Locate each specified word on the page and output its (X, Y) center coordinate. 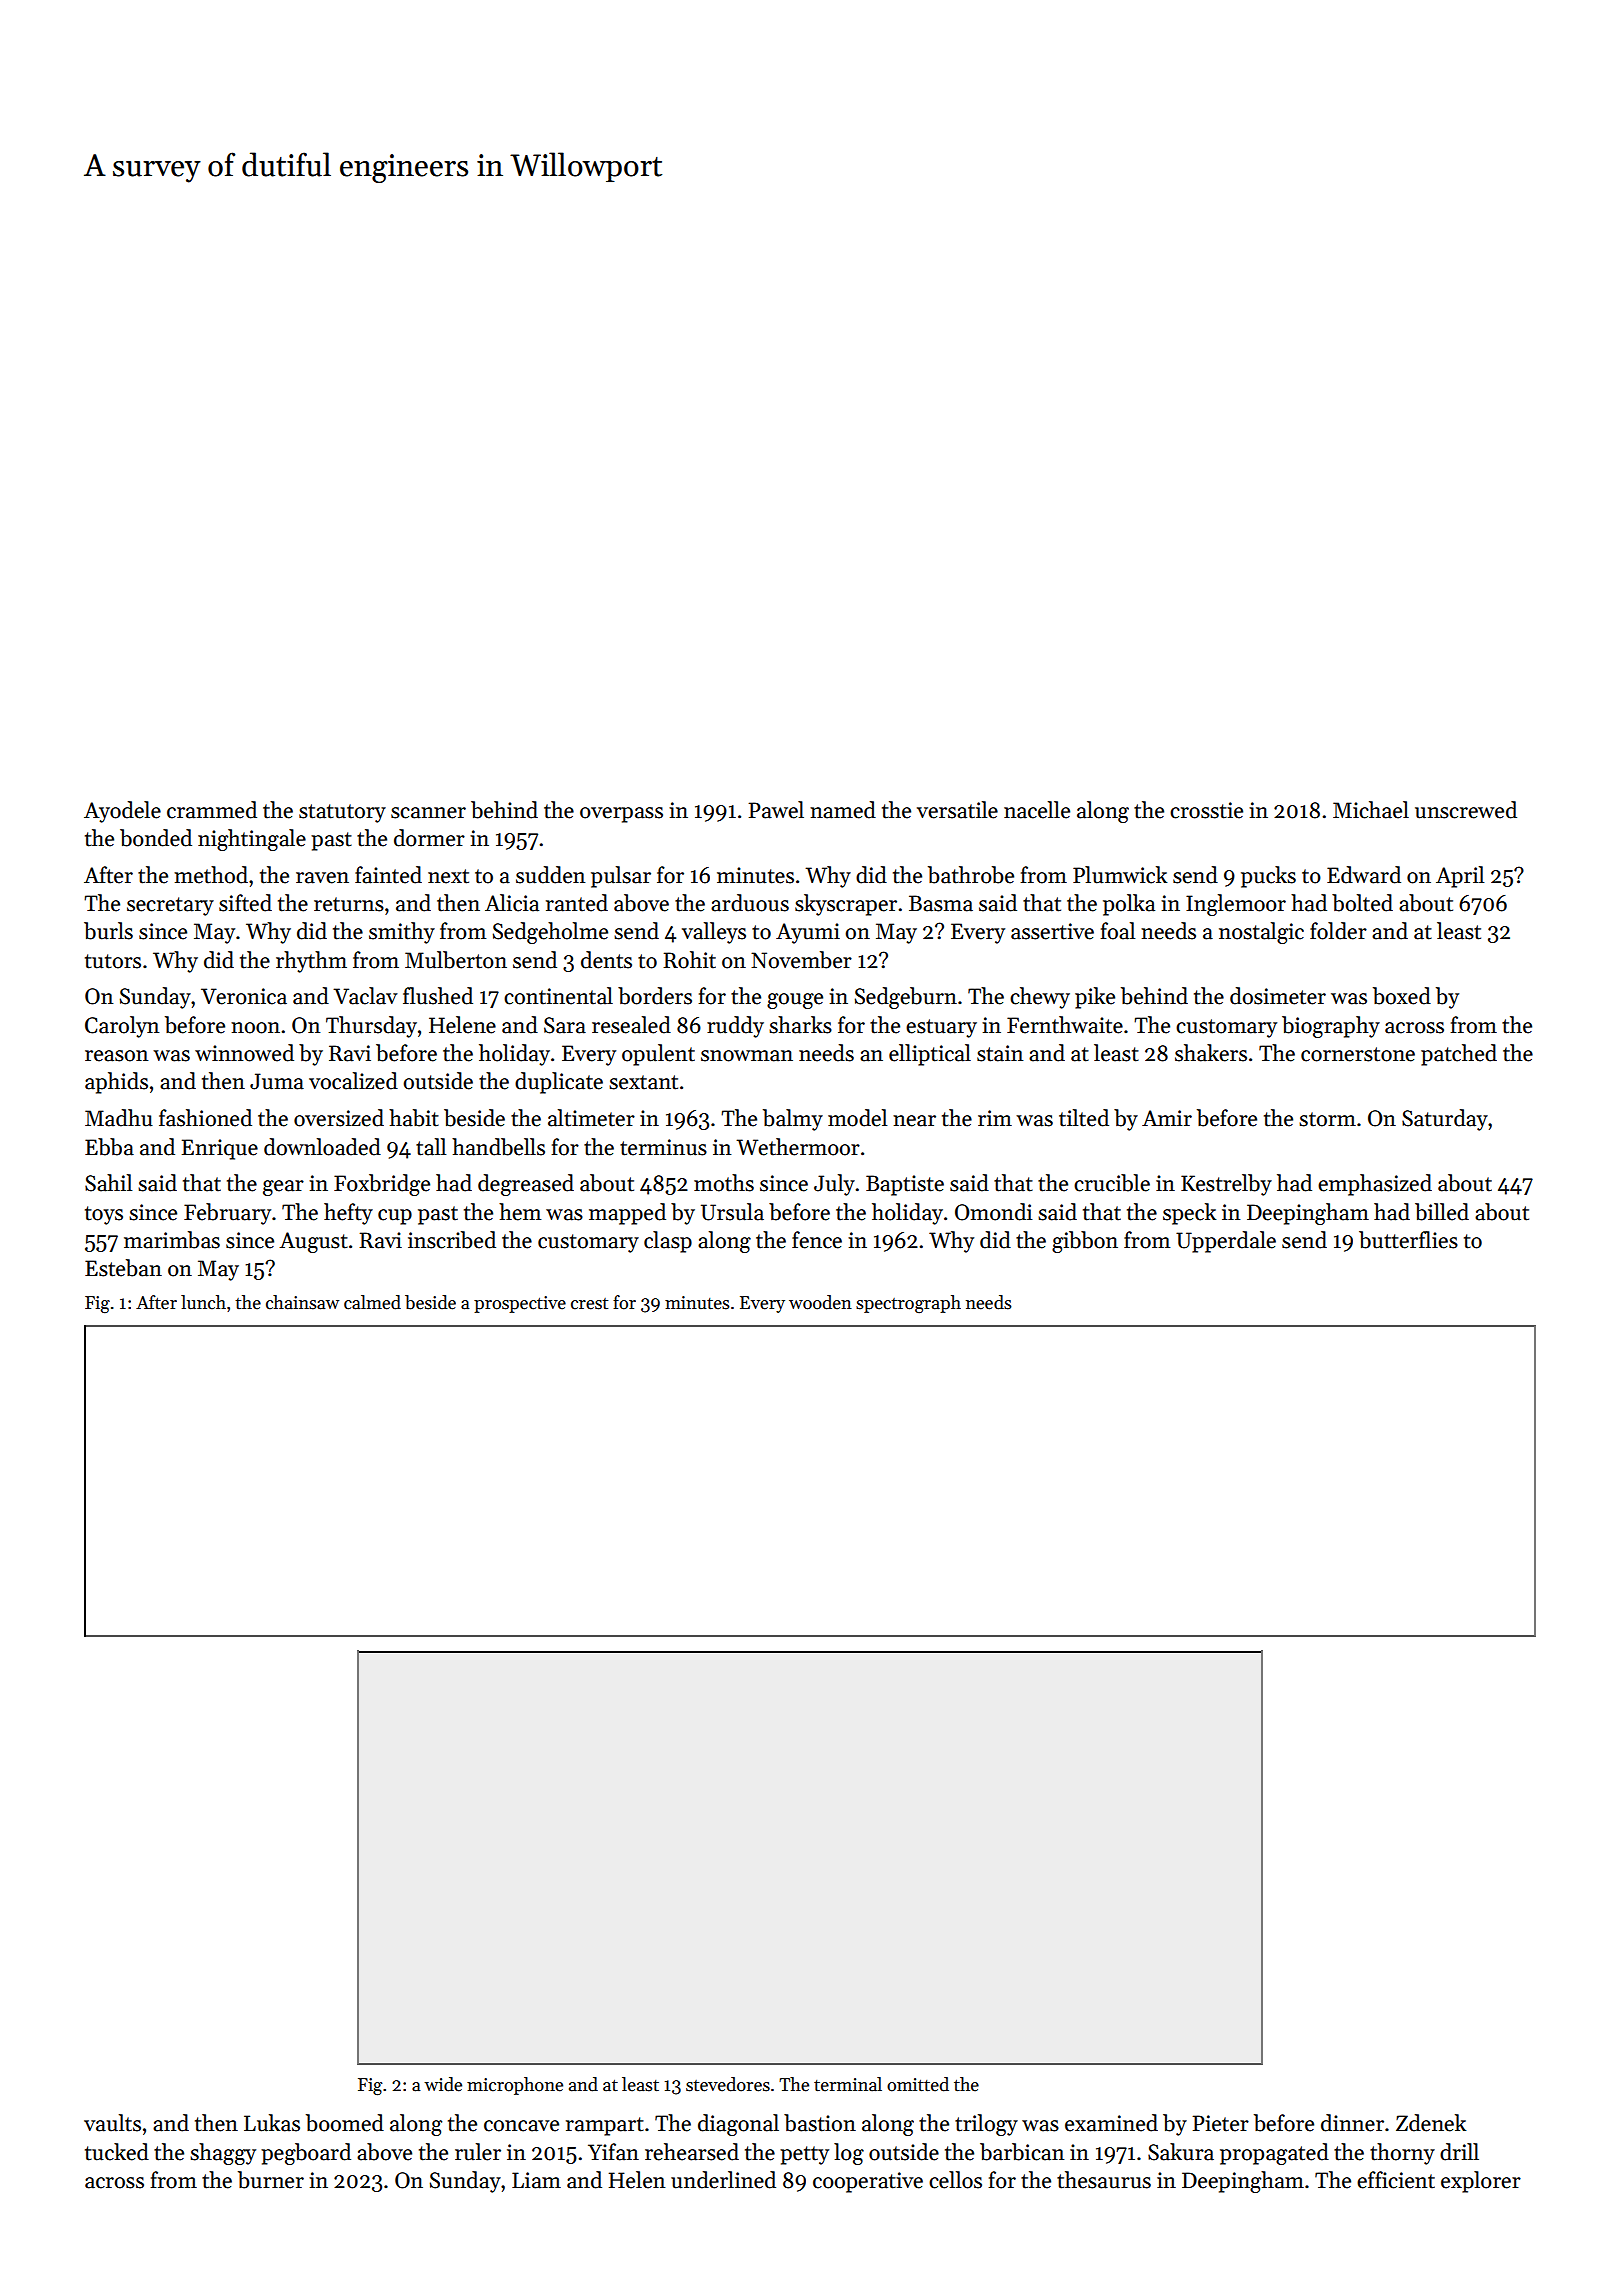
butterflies (1408, 1240)
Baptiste (905, 1185)
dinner (1352, 2123)
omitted (918, 2084)
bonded (156, 838)
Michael (1371, 810)
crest (589, 1304)
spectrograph (908, 1304)
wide (443, 2084)
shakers (1211, 1053)
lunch (203, 1302)
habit (414, 1118)
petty (804, 2155)
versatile (957, 810)
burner (271, 2180)
